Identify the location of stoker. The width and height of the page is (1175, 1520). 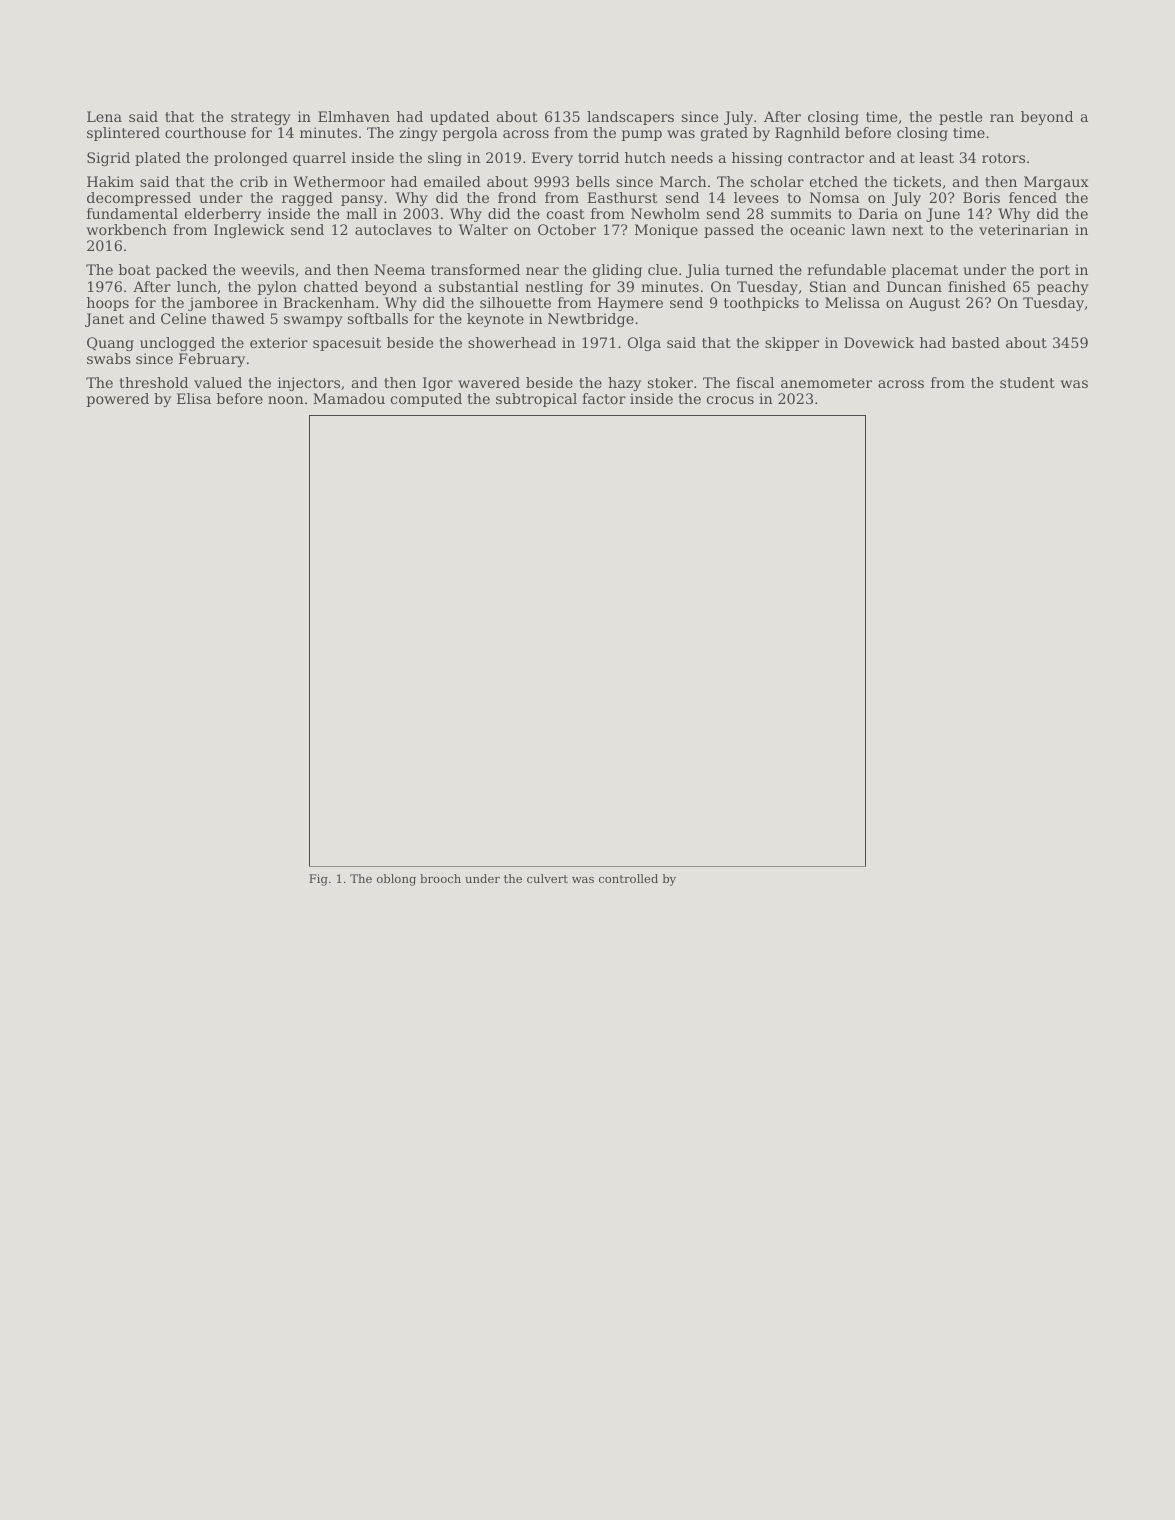
(670, 382).
